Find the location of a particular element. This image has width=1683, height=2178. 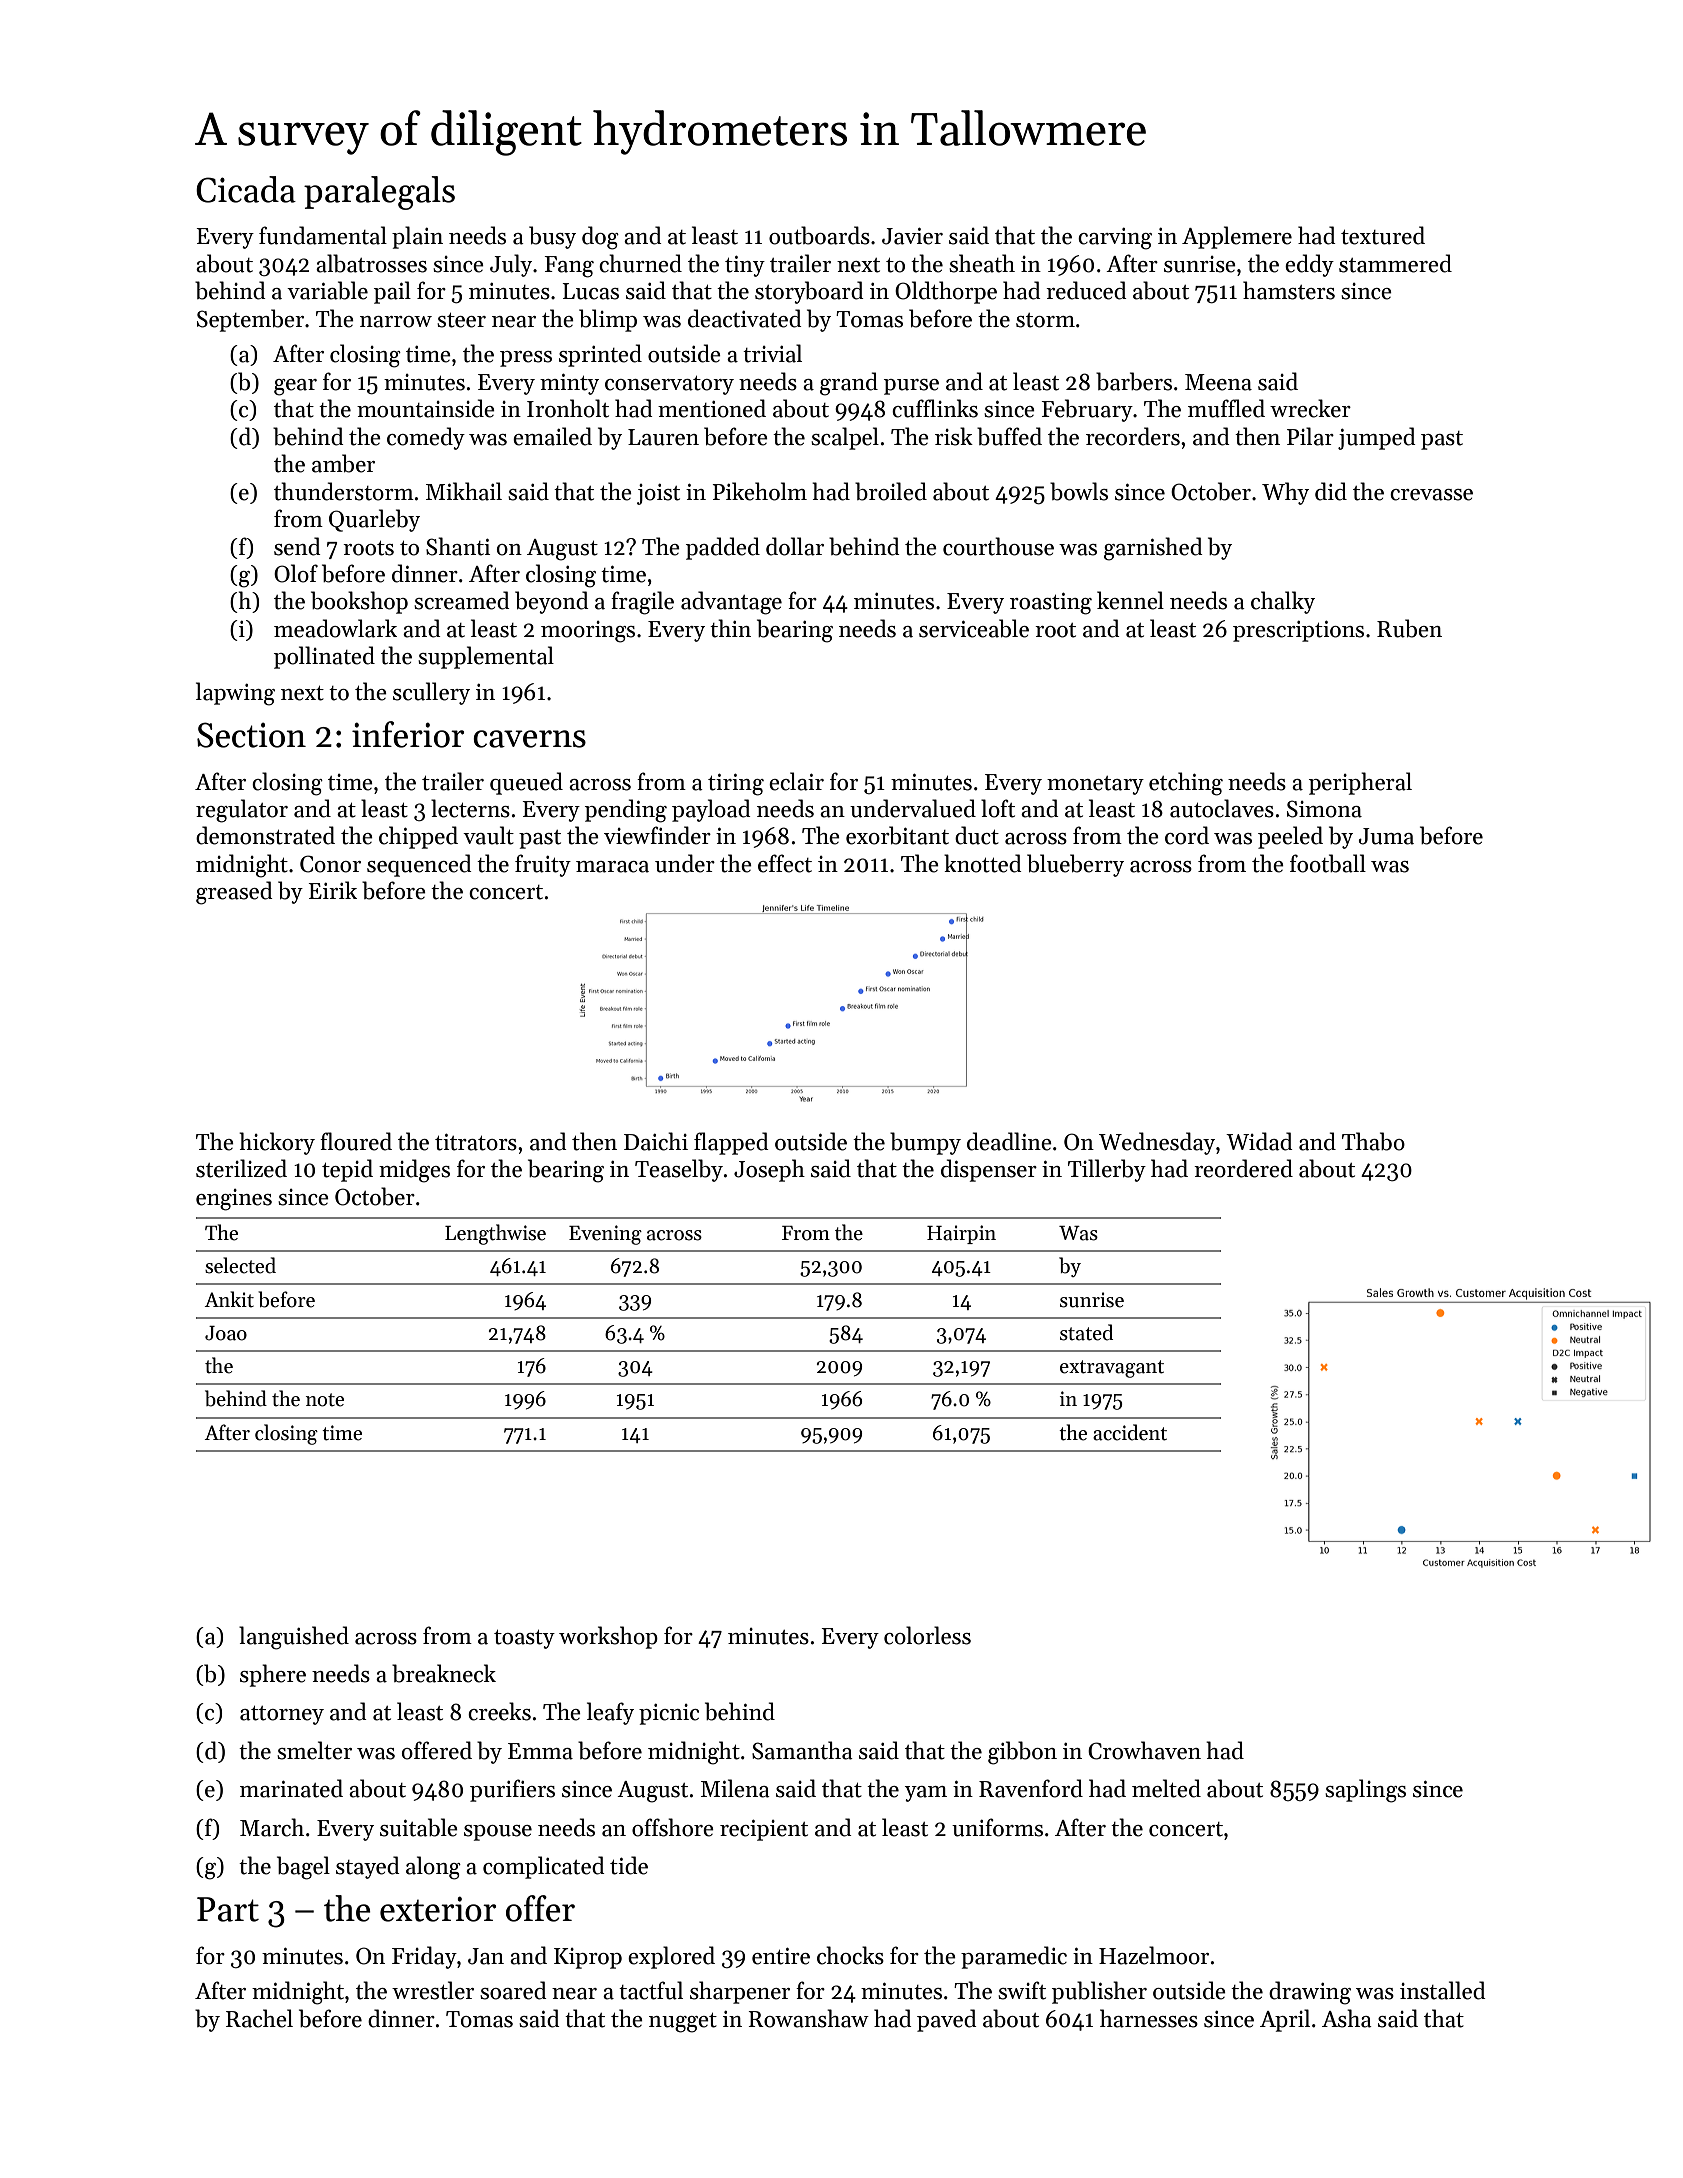

prescriptions is located at coordinates (1298, 631).
